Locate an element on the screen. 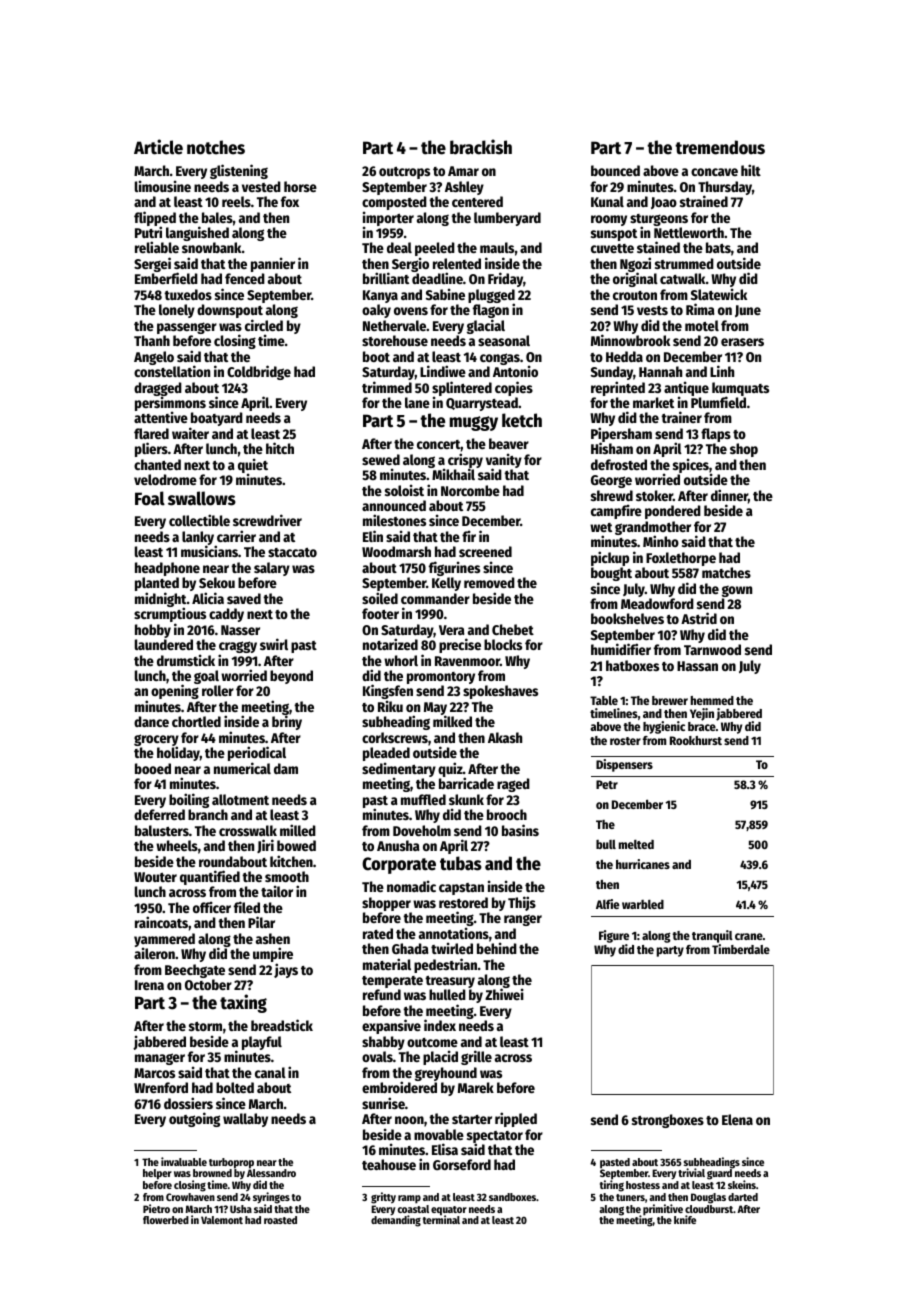 The width and height of the screenshot is (908, 1316). mauls is located at coordinates (497, 247).
